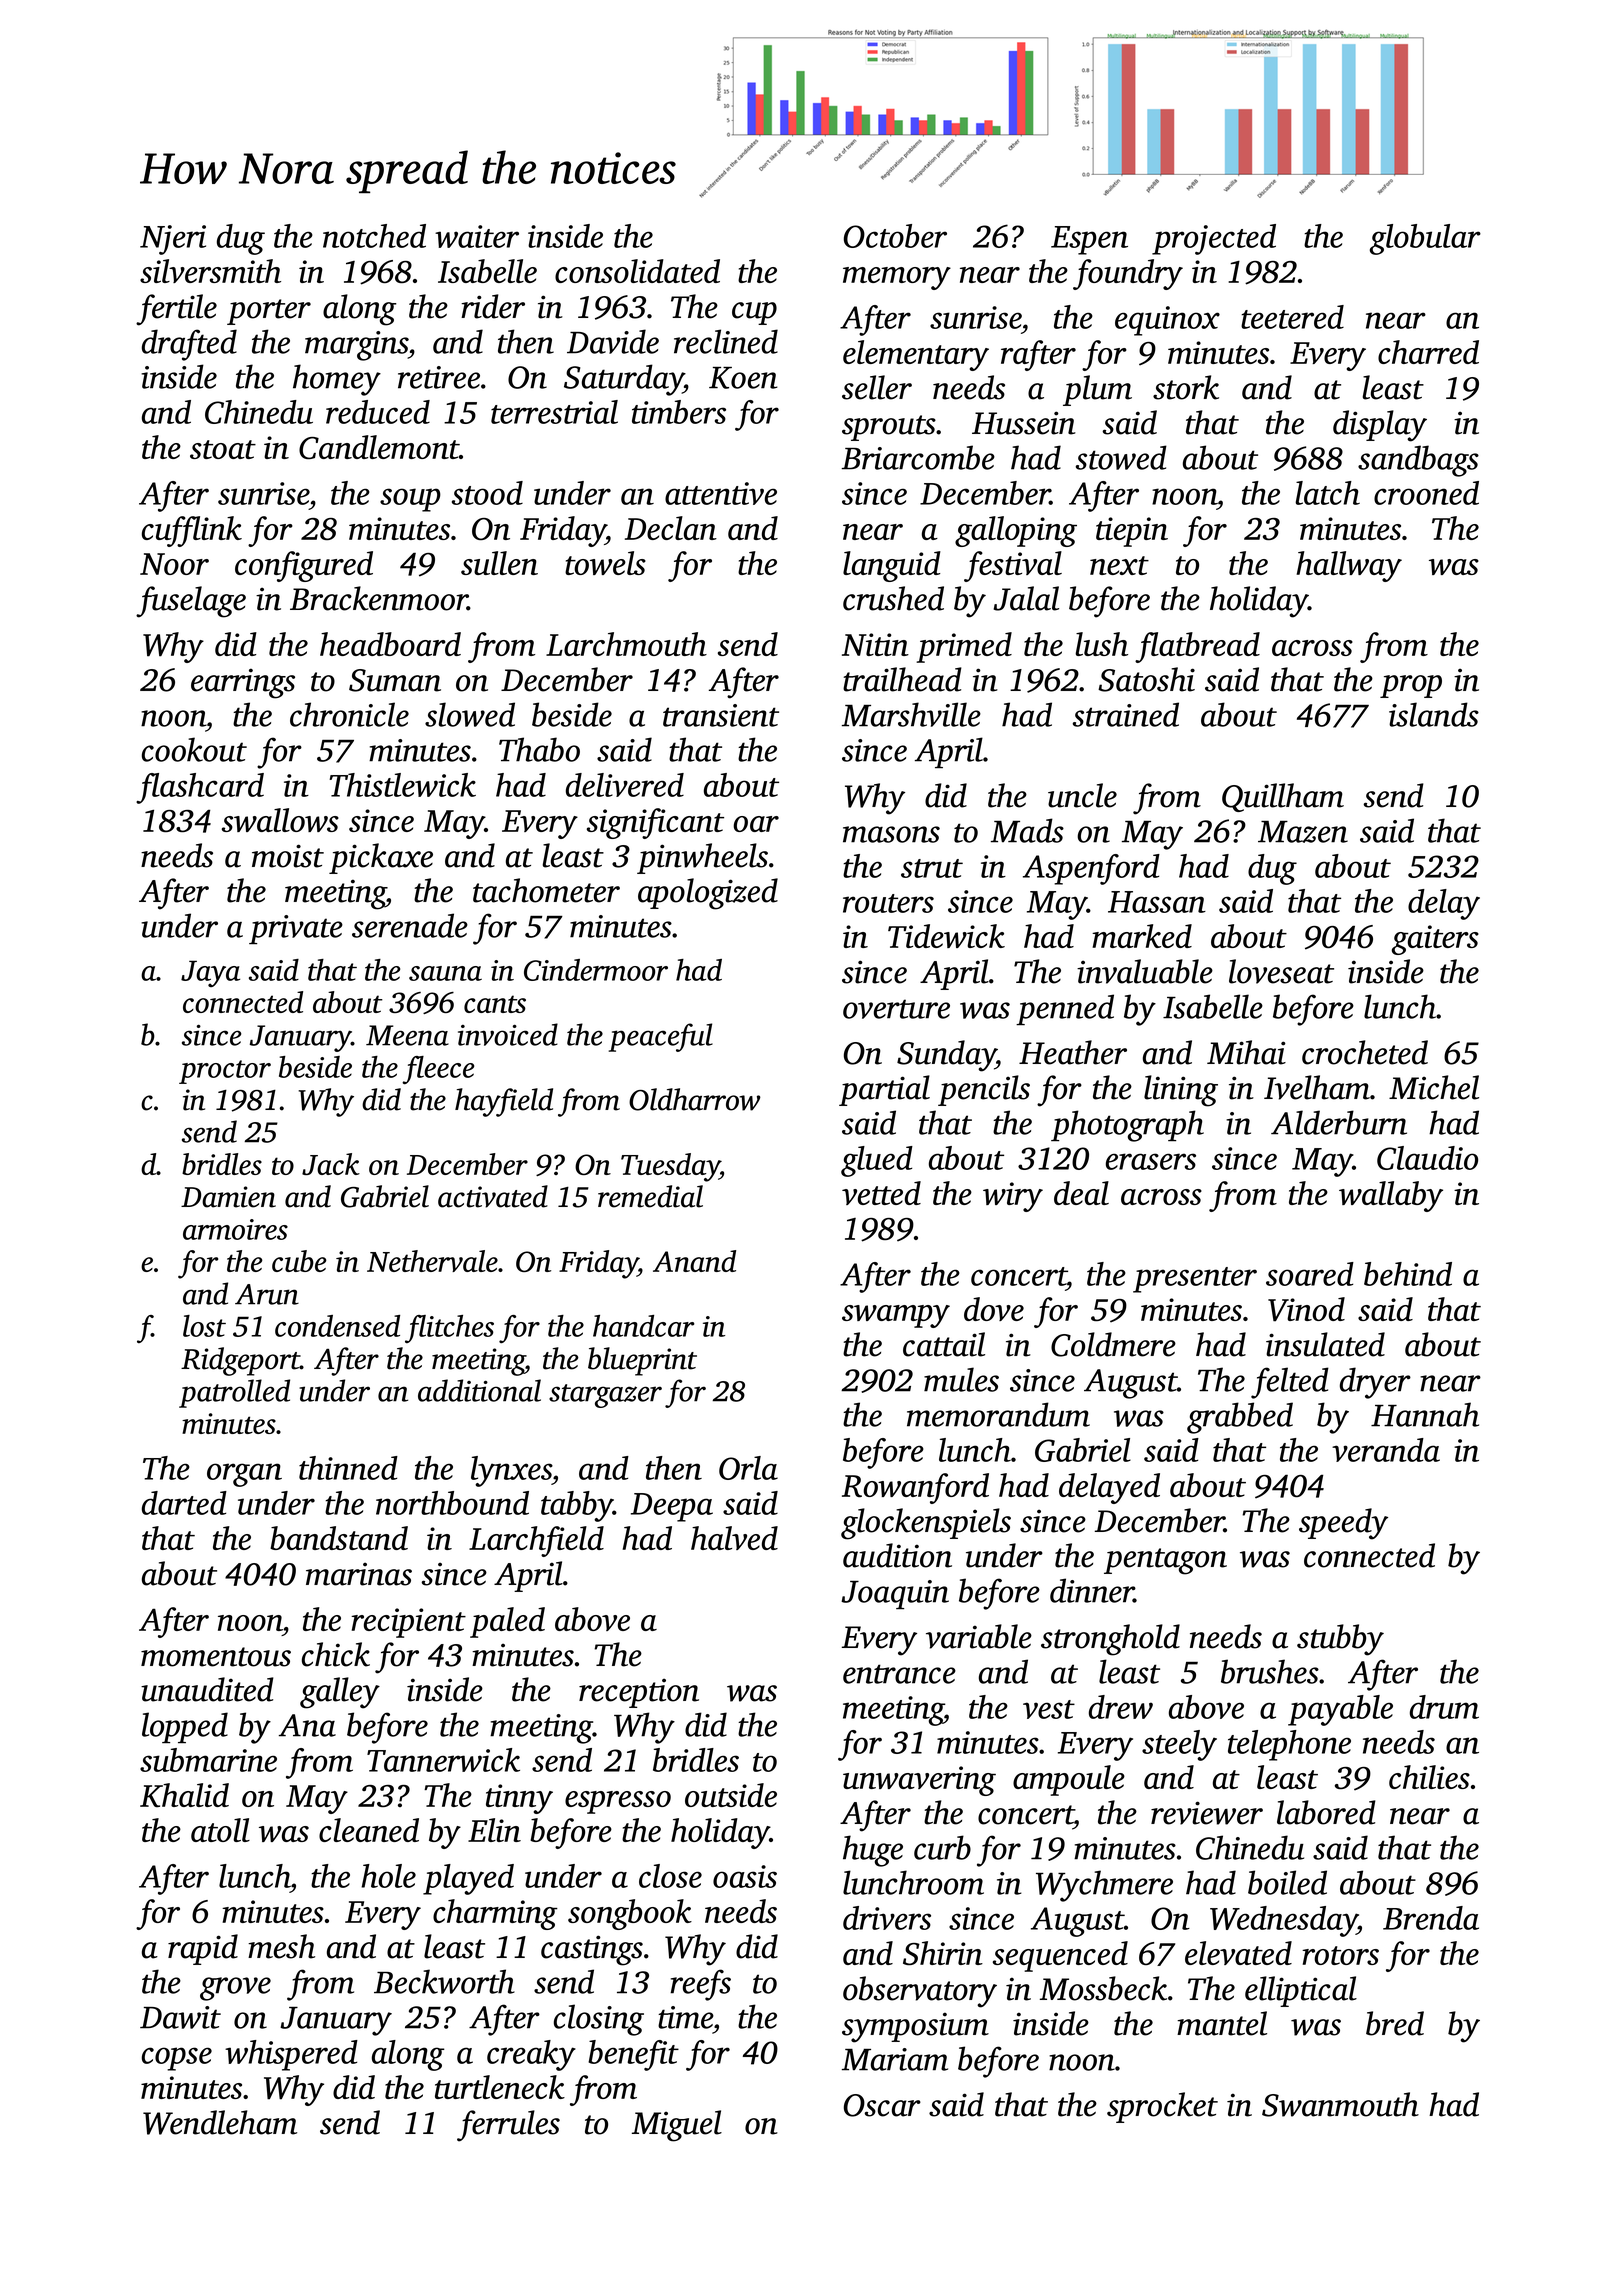  I want to click on memory, so click(897, 278).
